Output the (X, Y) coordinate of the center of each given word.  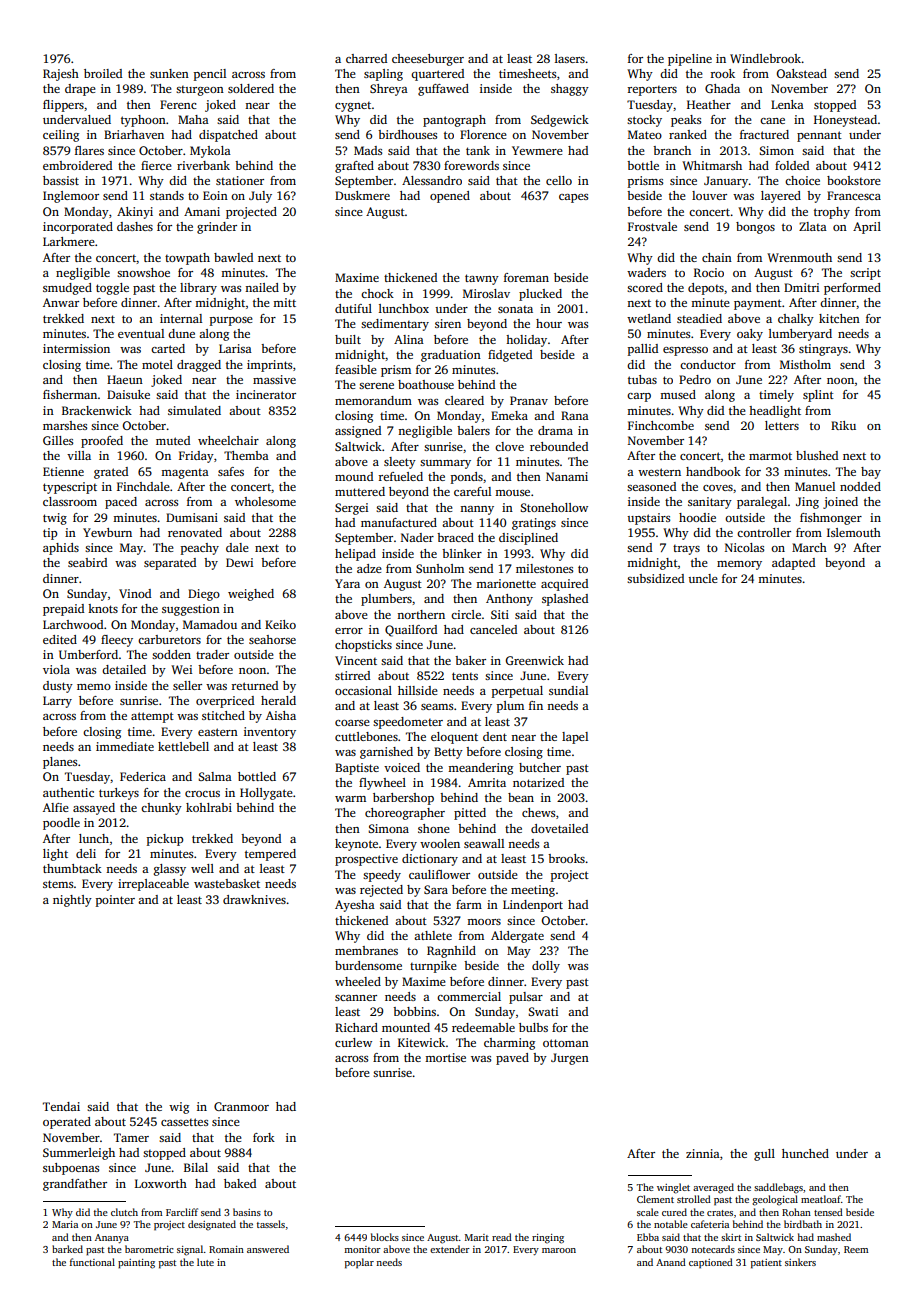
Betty (448, 753)
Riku (843, 425)
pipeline (690, 60)
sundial (568, 690)
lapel (575, 738)
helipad (355, 555)
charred (366, 58)
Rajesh (61, 75)
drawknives (254, 899)
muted (173, 440)
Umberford (88, 654)
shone (434, 828)
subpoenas (71, 1169)
